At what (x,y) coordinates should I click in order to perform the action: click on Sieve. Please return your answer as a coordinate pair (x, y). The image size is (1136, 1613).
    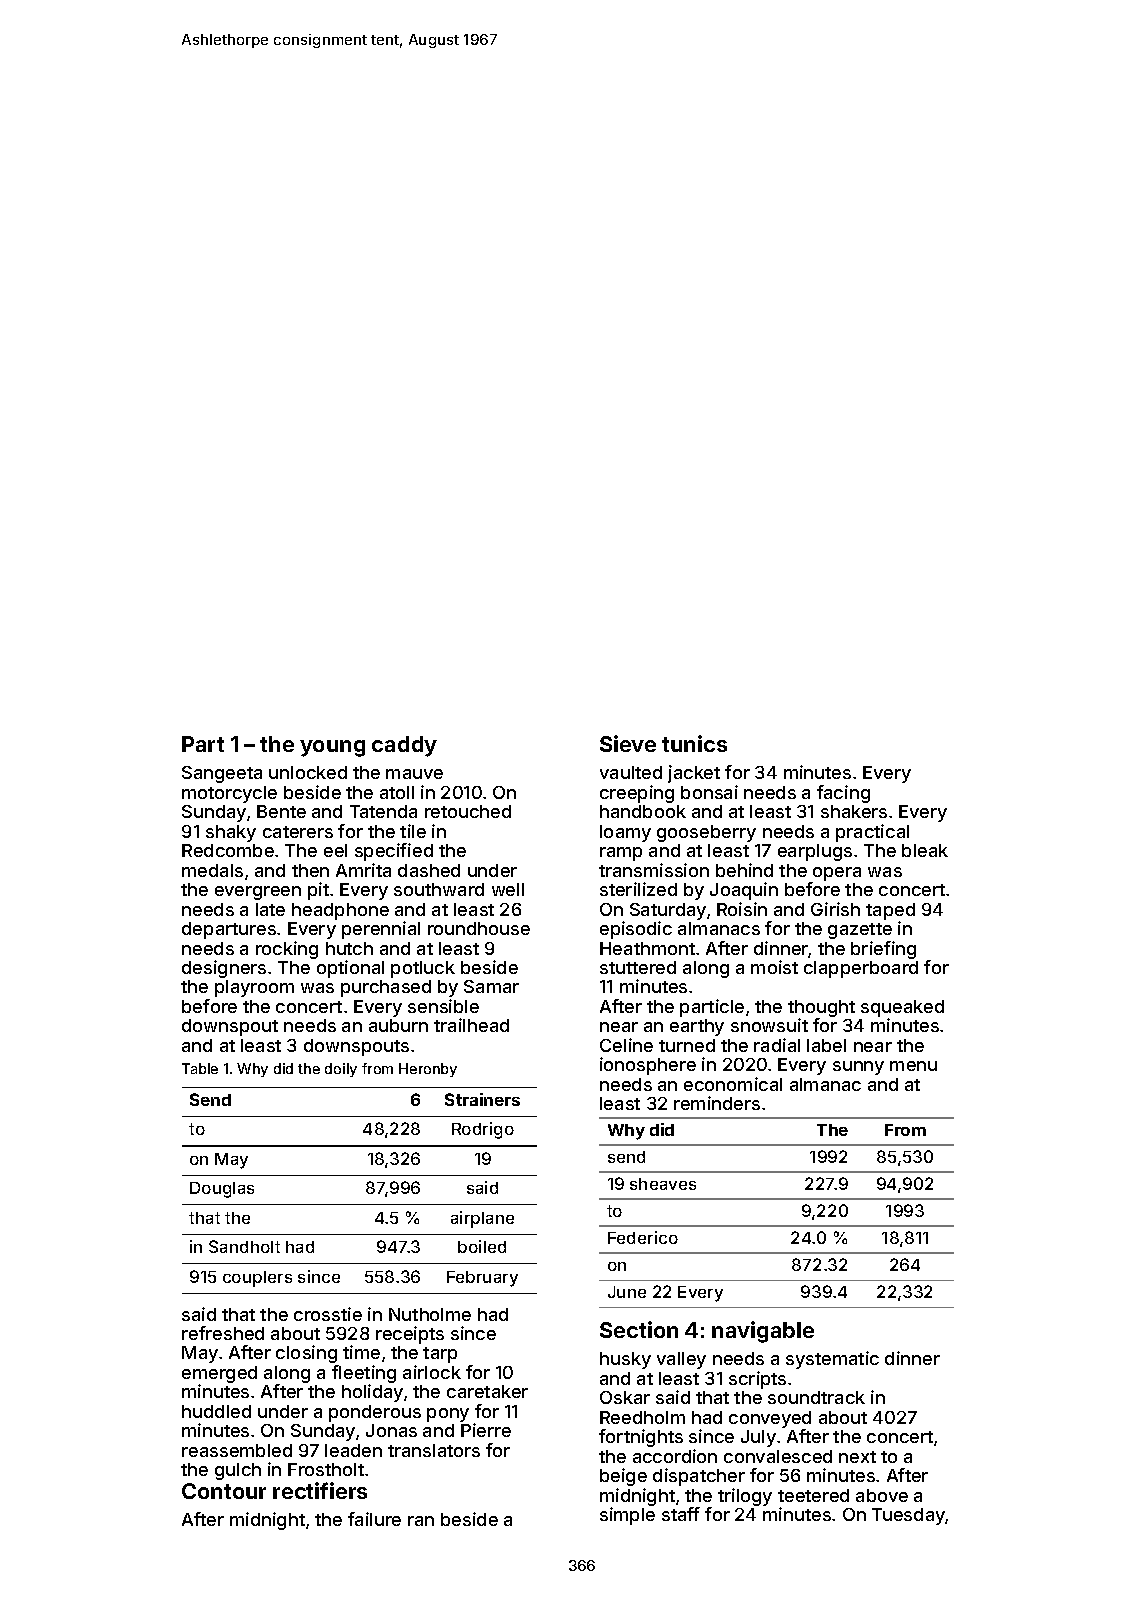
    Looking at the image, I should click on (628, 743).
